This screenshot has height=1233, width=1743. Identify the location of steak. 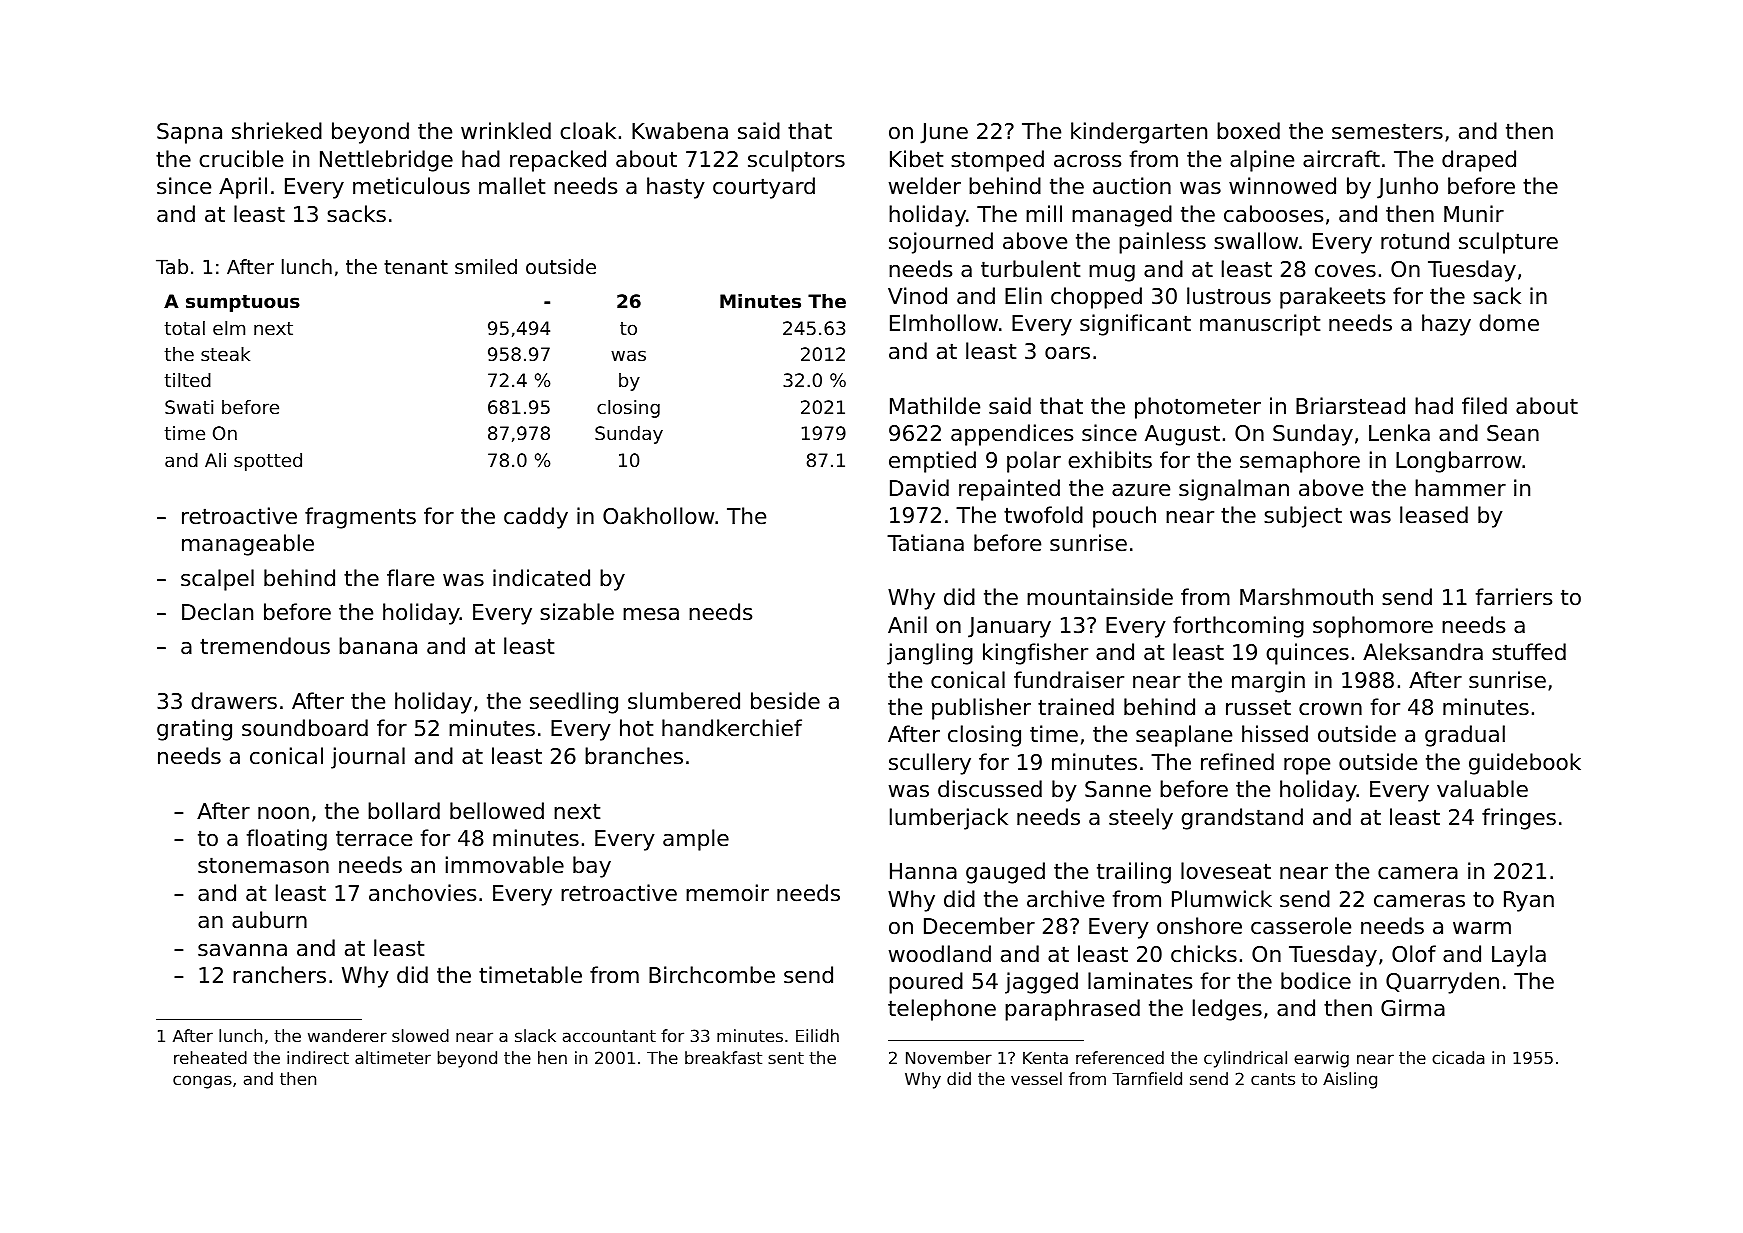
(225, 354).
